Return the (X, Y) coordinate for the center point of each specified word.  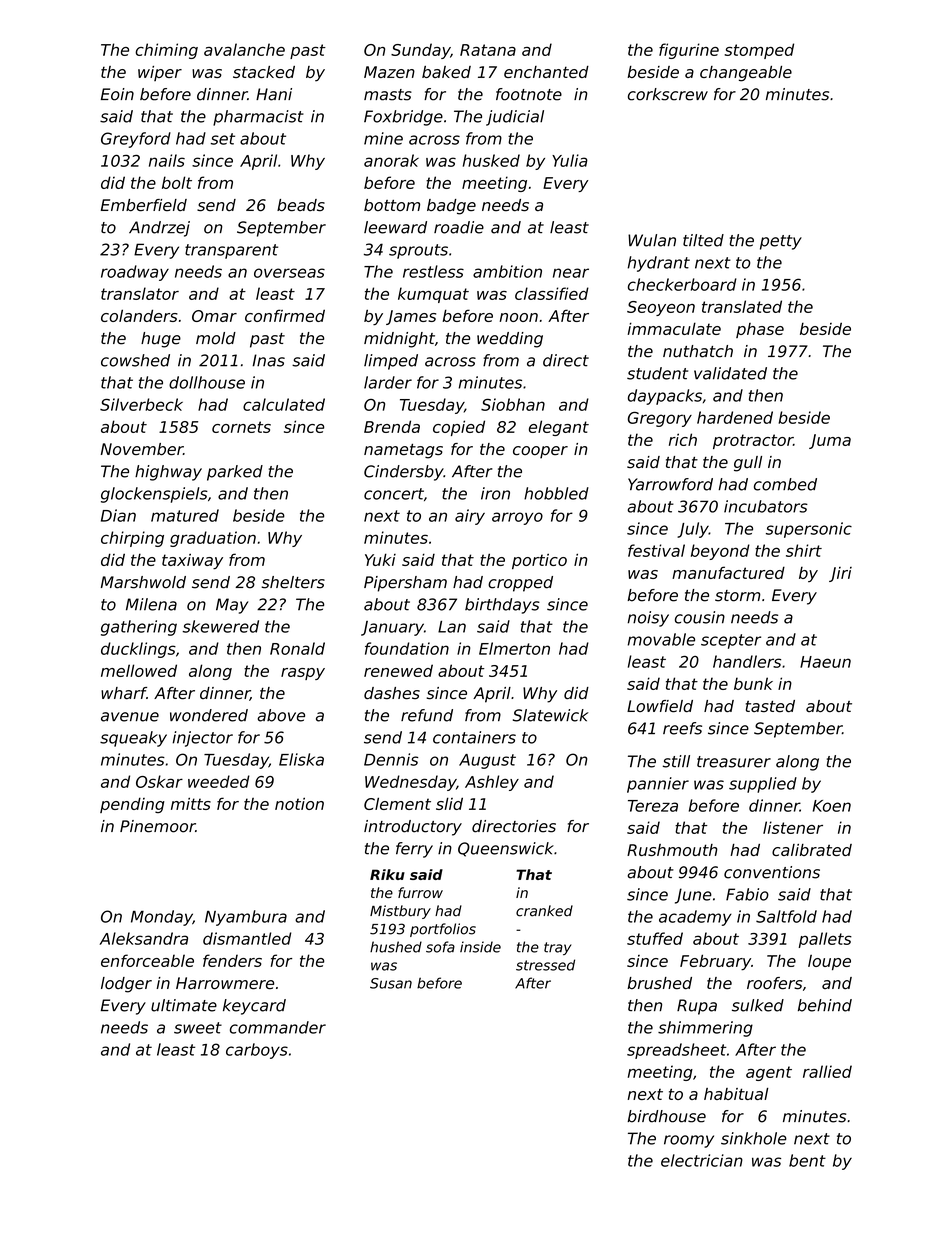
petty (781, 242)
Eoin (117, 94)
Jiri (840, 574)
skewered (221, 626)
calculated (284, 404)
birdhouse (666, 1116)
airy (470, 517)
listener (793, 827)
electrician (702, 1160)
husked (491, 160)
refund (427, 715)
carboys (257, 1051)
